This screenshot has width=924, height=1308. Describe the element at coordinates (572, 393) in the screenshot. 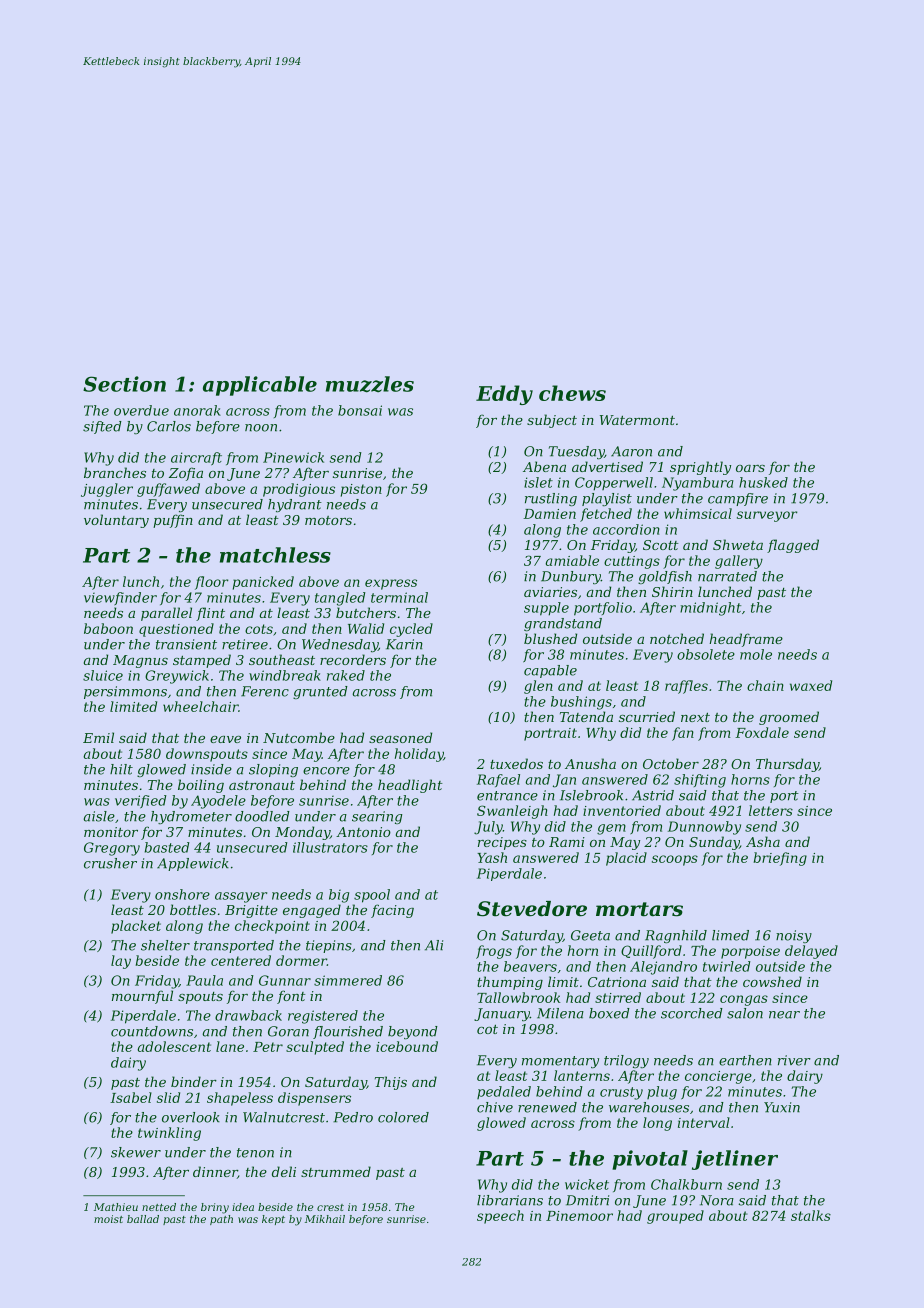

I see `chews` at that location.
